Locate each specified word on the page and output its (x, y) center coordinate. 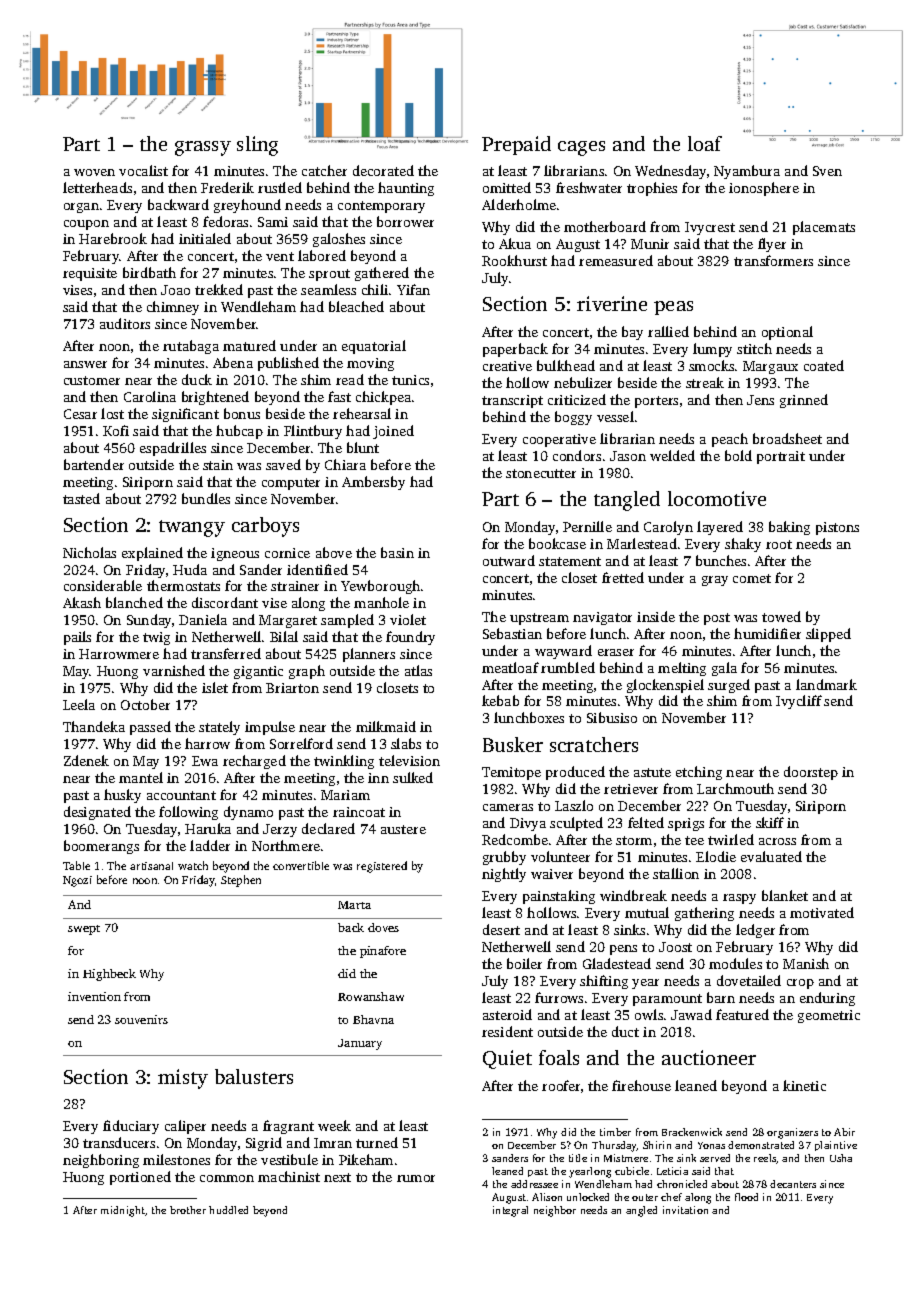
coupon (86, 225)
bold (738, 455)
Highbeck (109, 975)
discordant (225, 602)
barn (721, 997)
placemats (824, 228)
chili (375, 289)
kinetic (804, 1085)
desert (501, 929)
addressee (534, 1184)
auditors (125, 323)
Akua (515, 243)
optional (787, 333)
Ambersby (373, 483)
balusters (254, 1076)
